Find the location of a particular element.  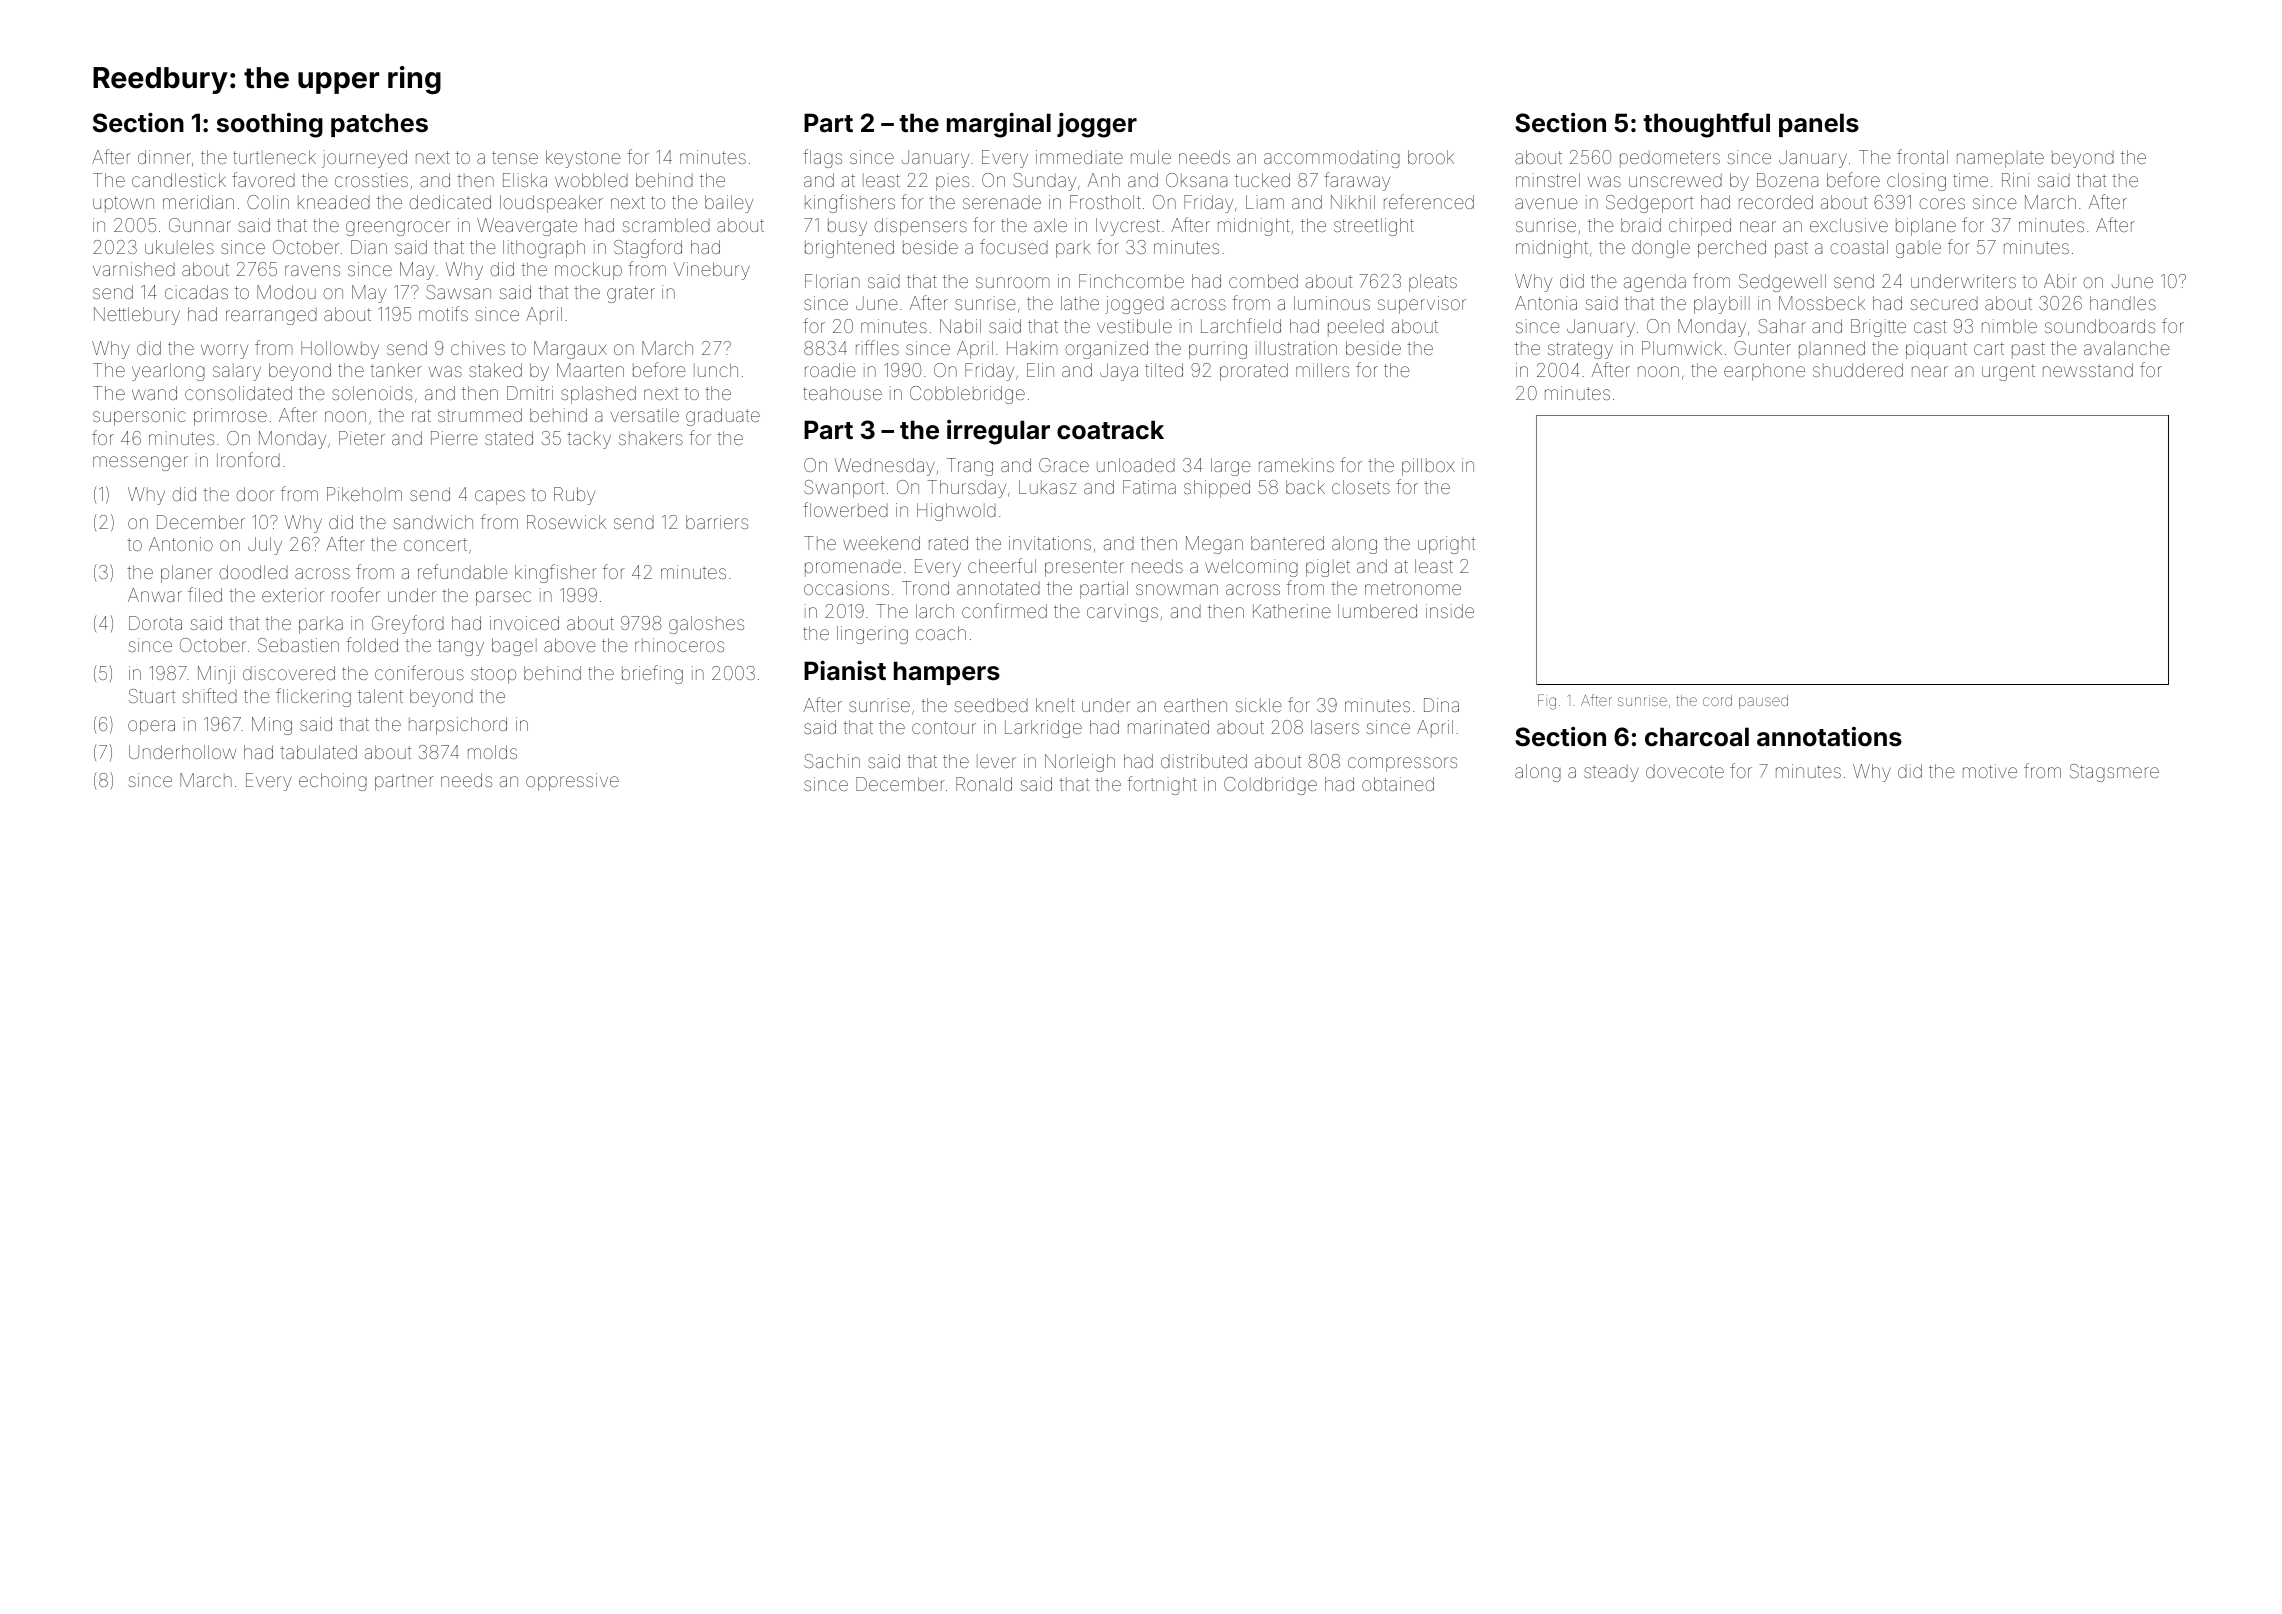

knelt is located at coordinates (1055, 705).
